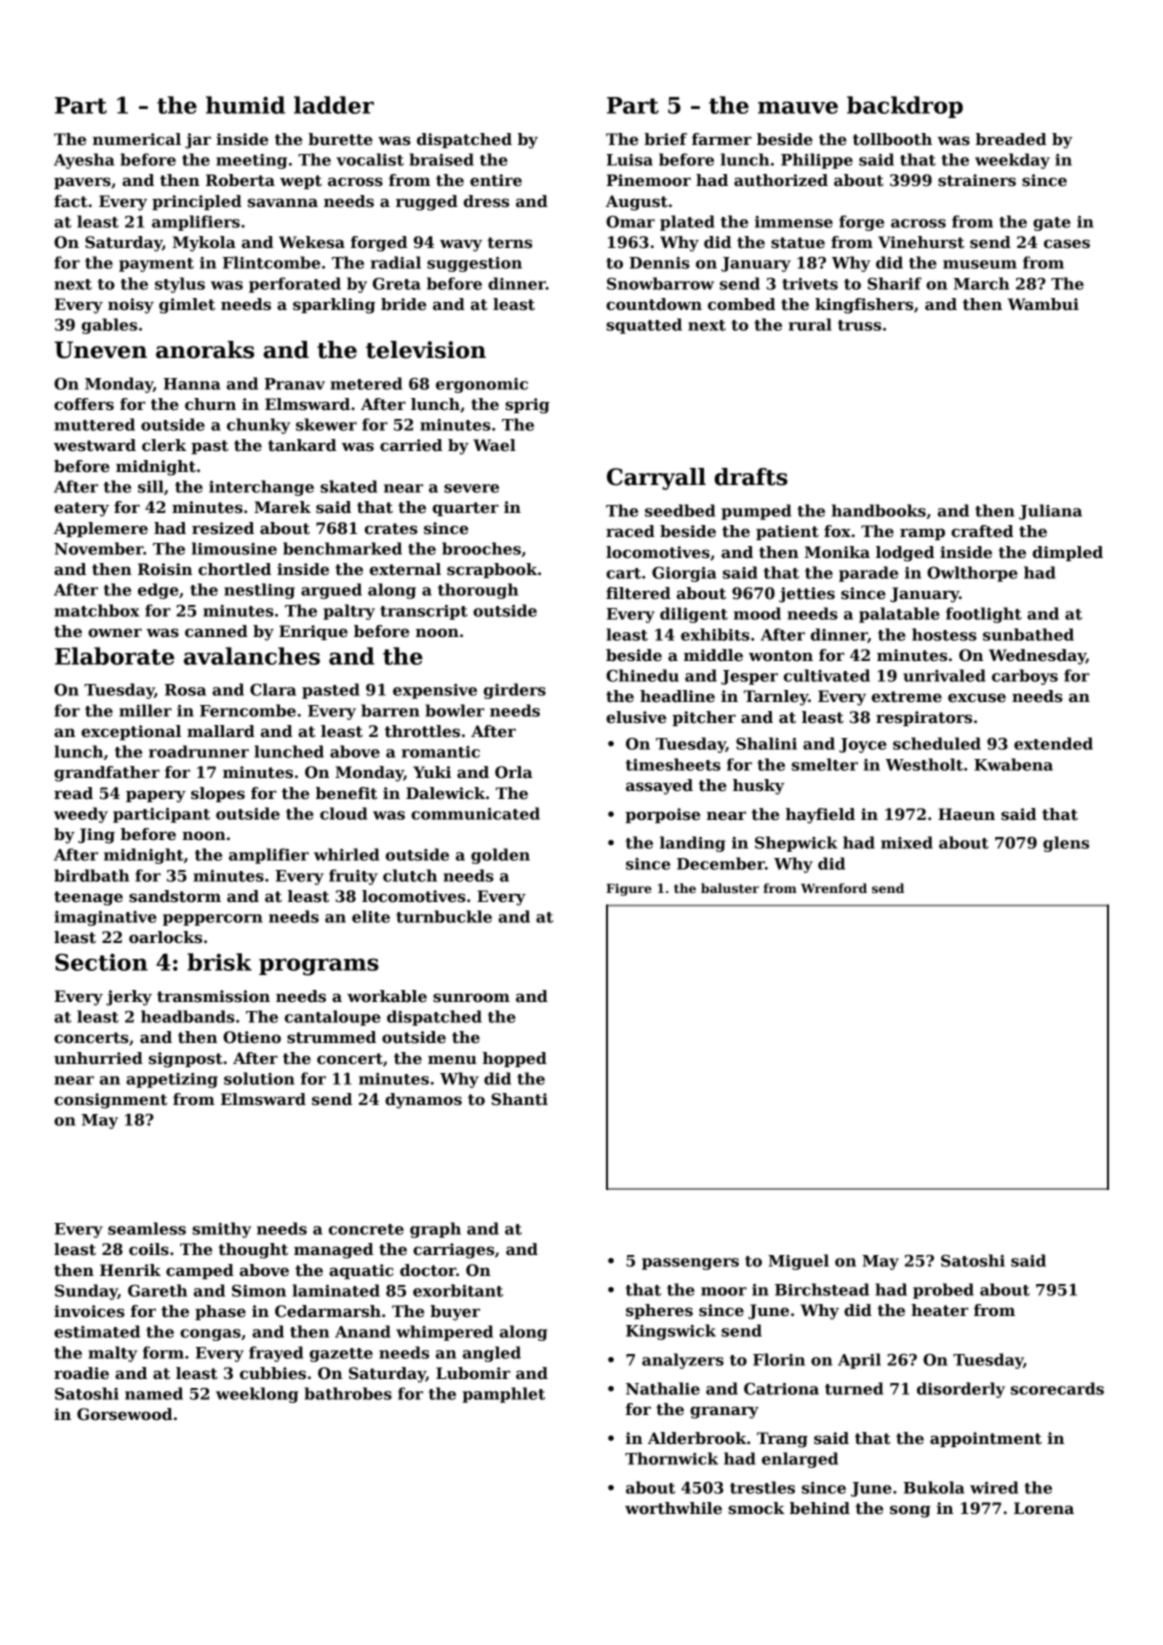 The width and height of the screenshot is (1163, 1645). I want to click on Gorsewood, so click(124, 1414).
